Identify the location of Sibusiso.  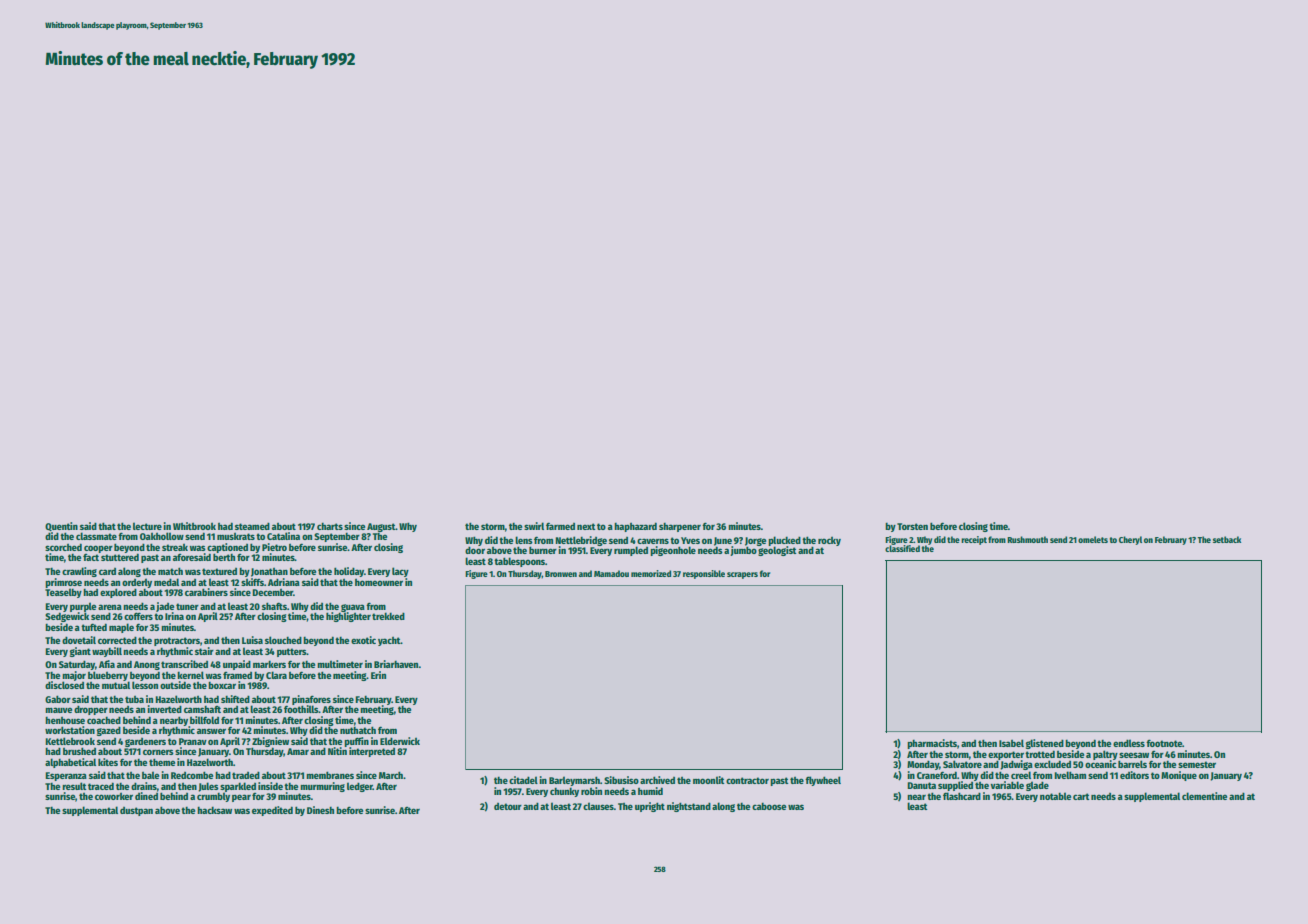
(621, 780).
